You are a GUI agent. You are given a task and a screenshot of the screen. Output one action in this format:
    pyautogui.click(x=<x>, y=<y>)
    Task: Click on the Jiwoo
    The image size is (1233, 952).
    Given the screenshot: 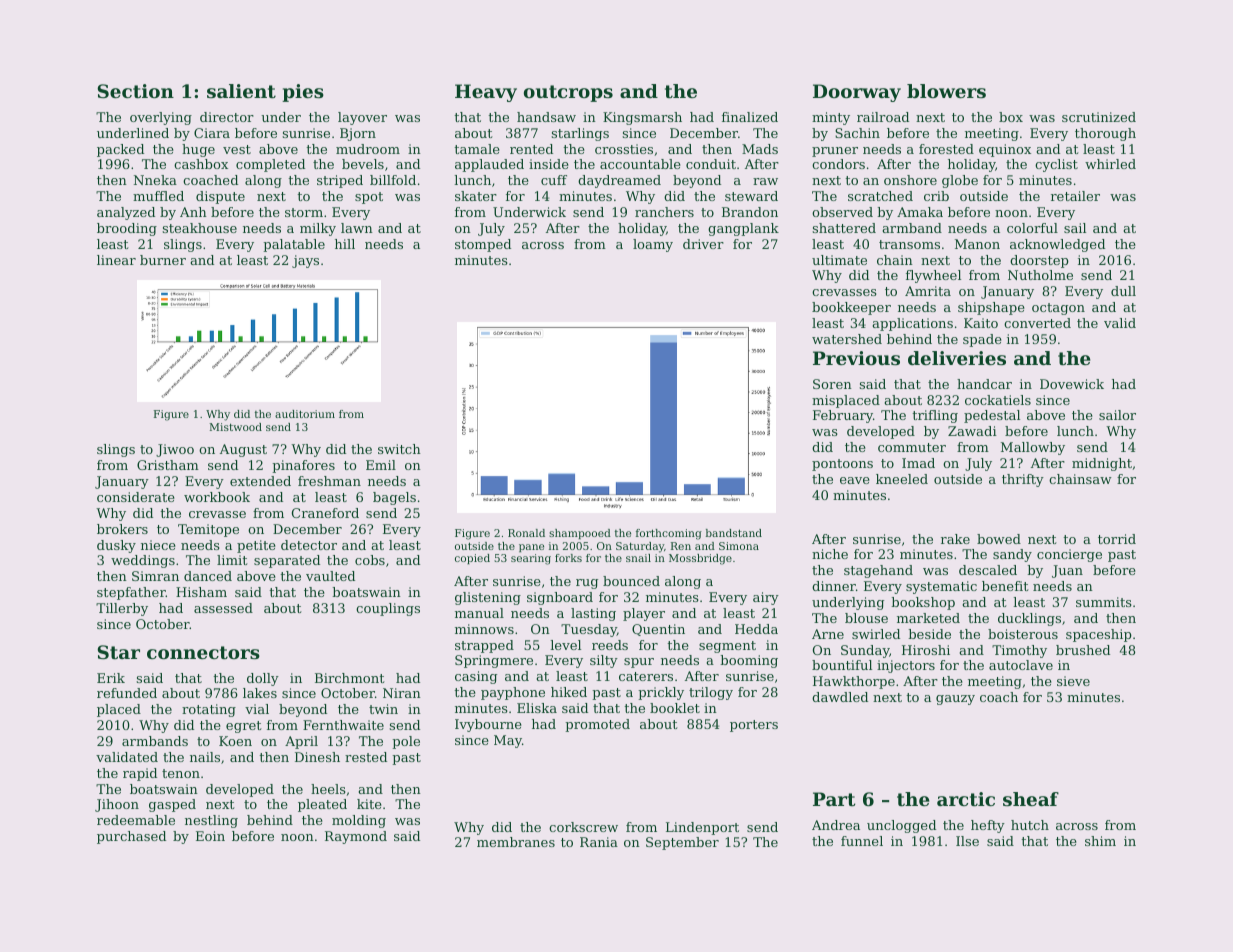 What is the action you would take?
    pyautogui.click(x=175, y=450)
